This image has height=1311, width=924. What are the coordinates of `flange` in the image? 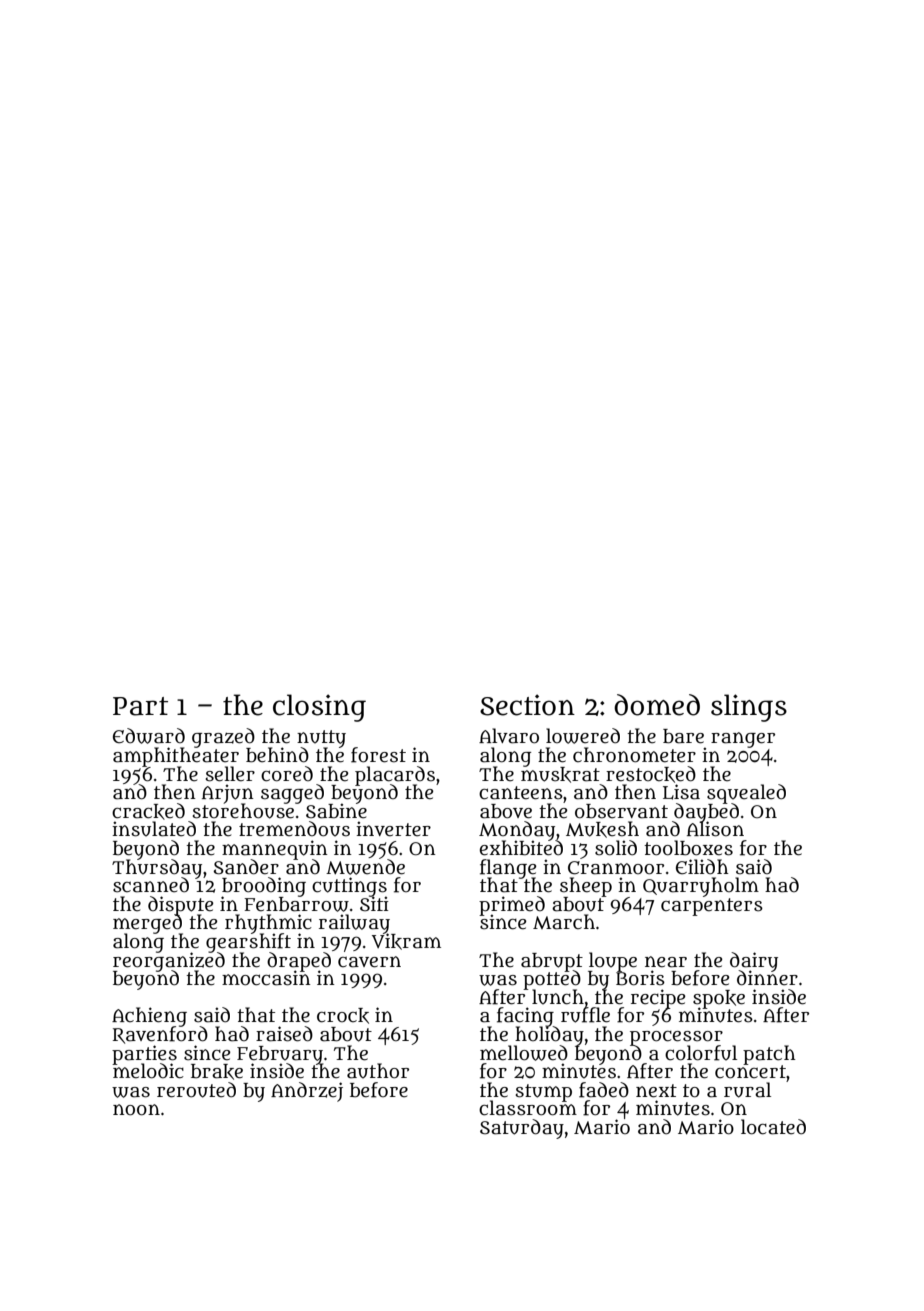 It's located at (508, 868).
